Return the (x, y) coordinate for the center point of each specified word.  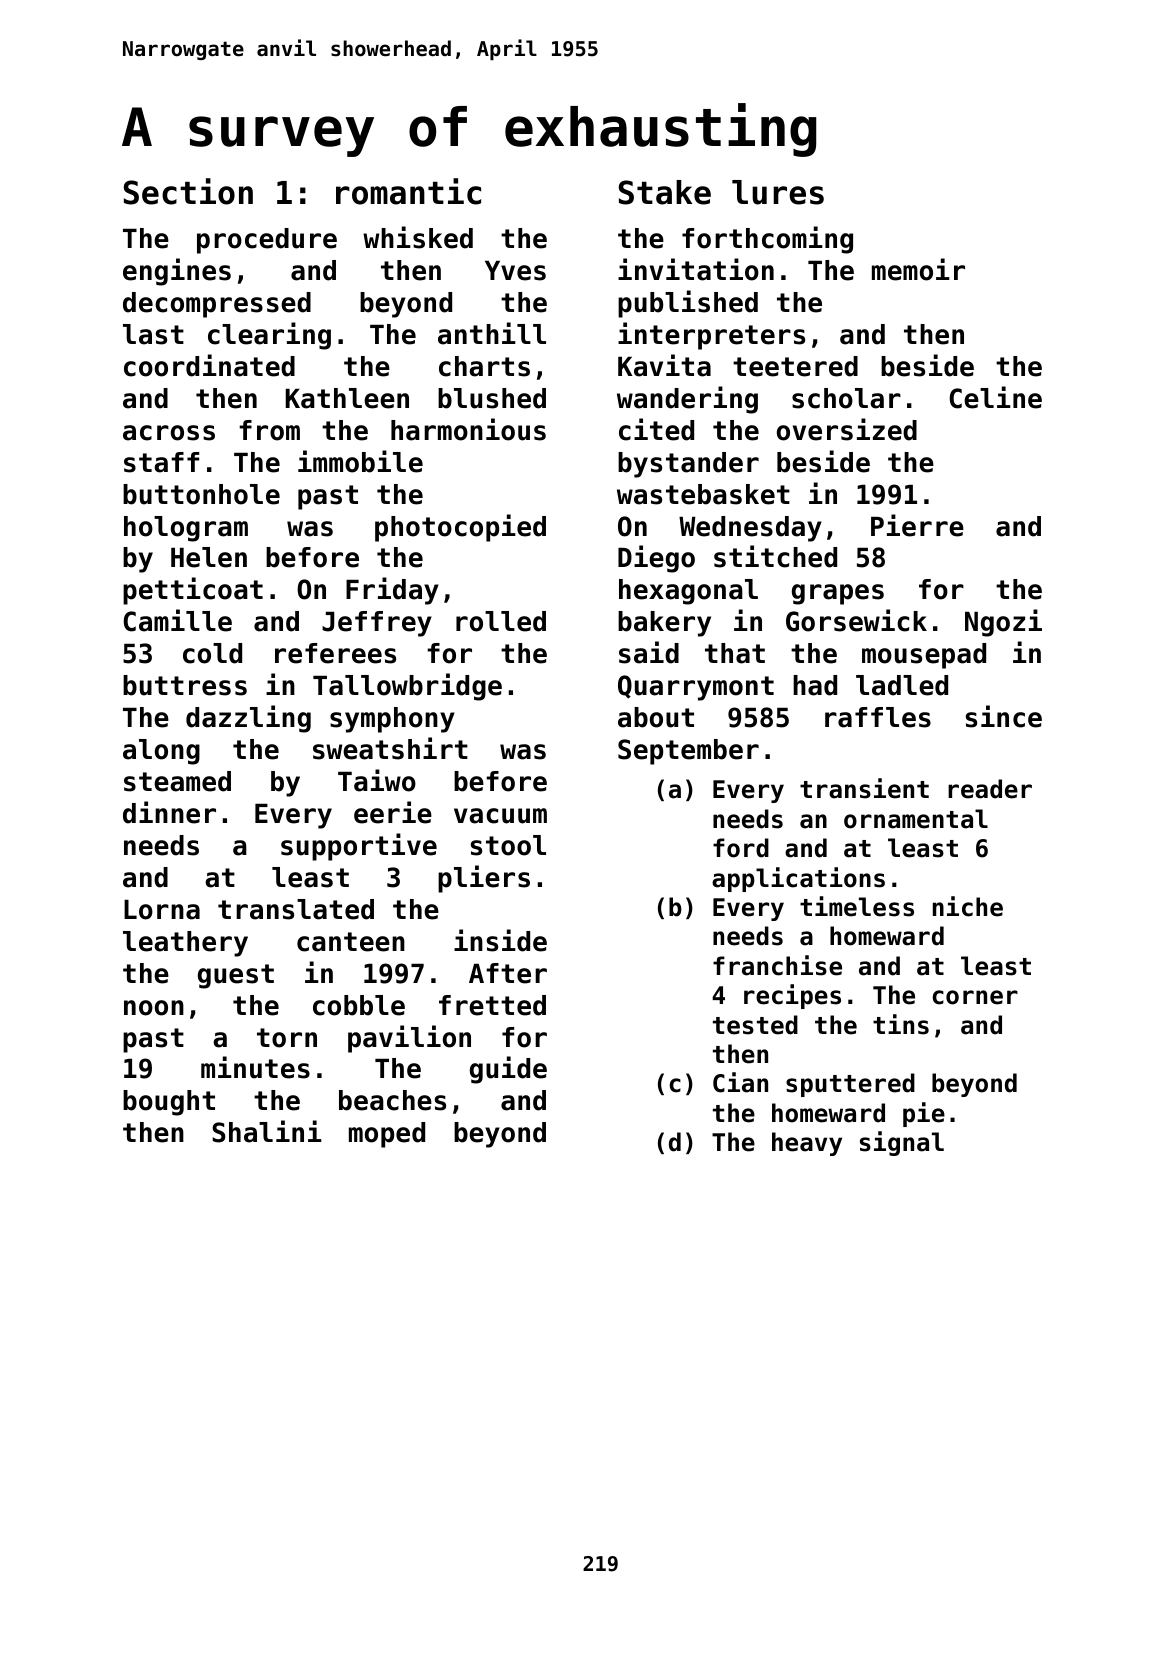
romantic (408, 191)
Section (188, 191)
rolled (501, 621)
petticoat (193, 591)
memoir (918, 269)
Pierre (917, 525)
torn (287, 1038)
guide (508, 1070)
